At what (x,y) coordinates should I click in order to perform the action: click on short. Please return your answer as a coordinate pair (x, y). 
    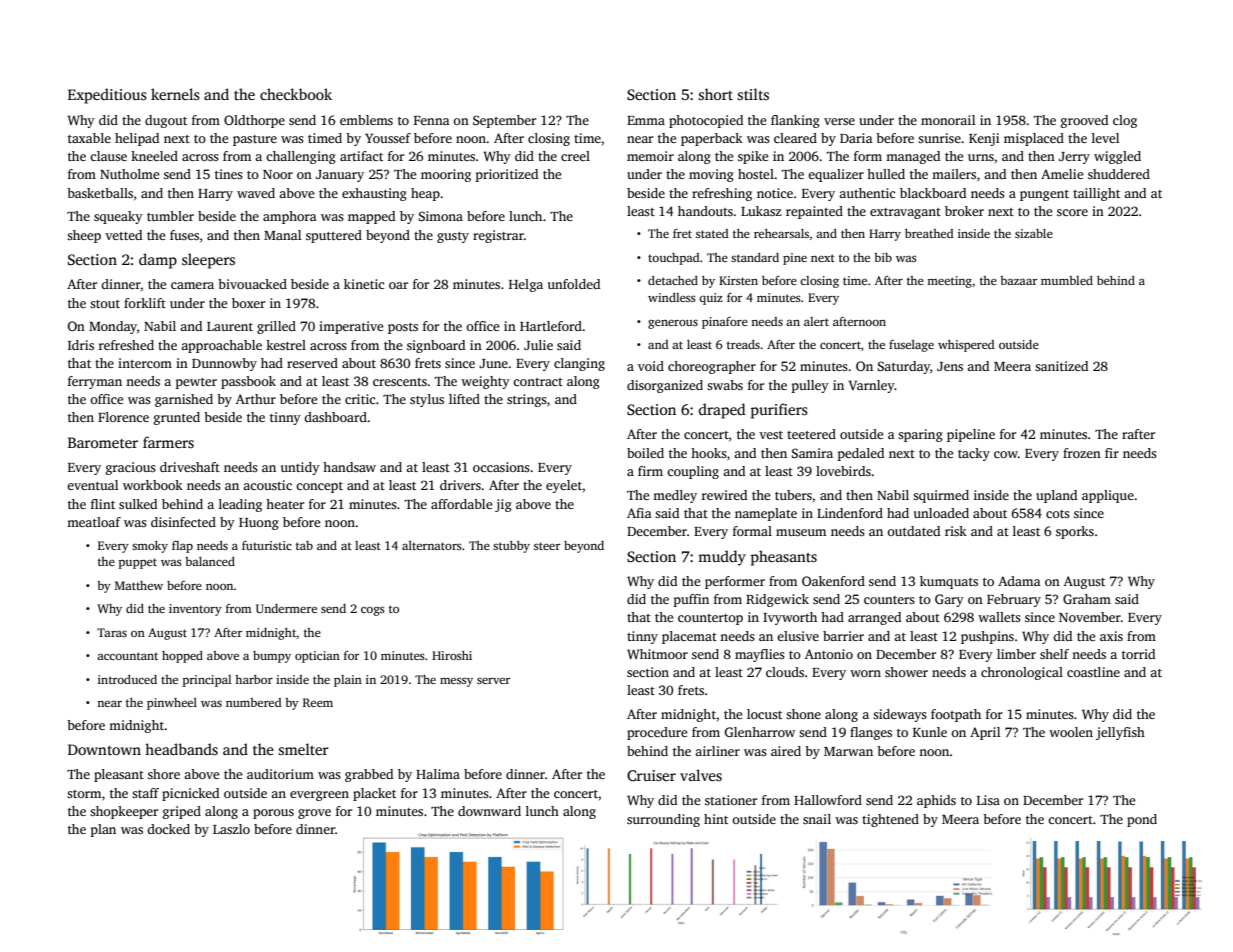
    Looking at the image, I should click on (716, 94).
